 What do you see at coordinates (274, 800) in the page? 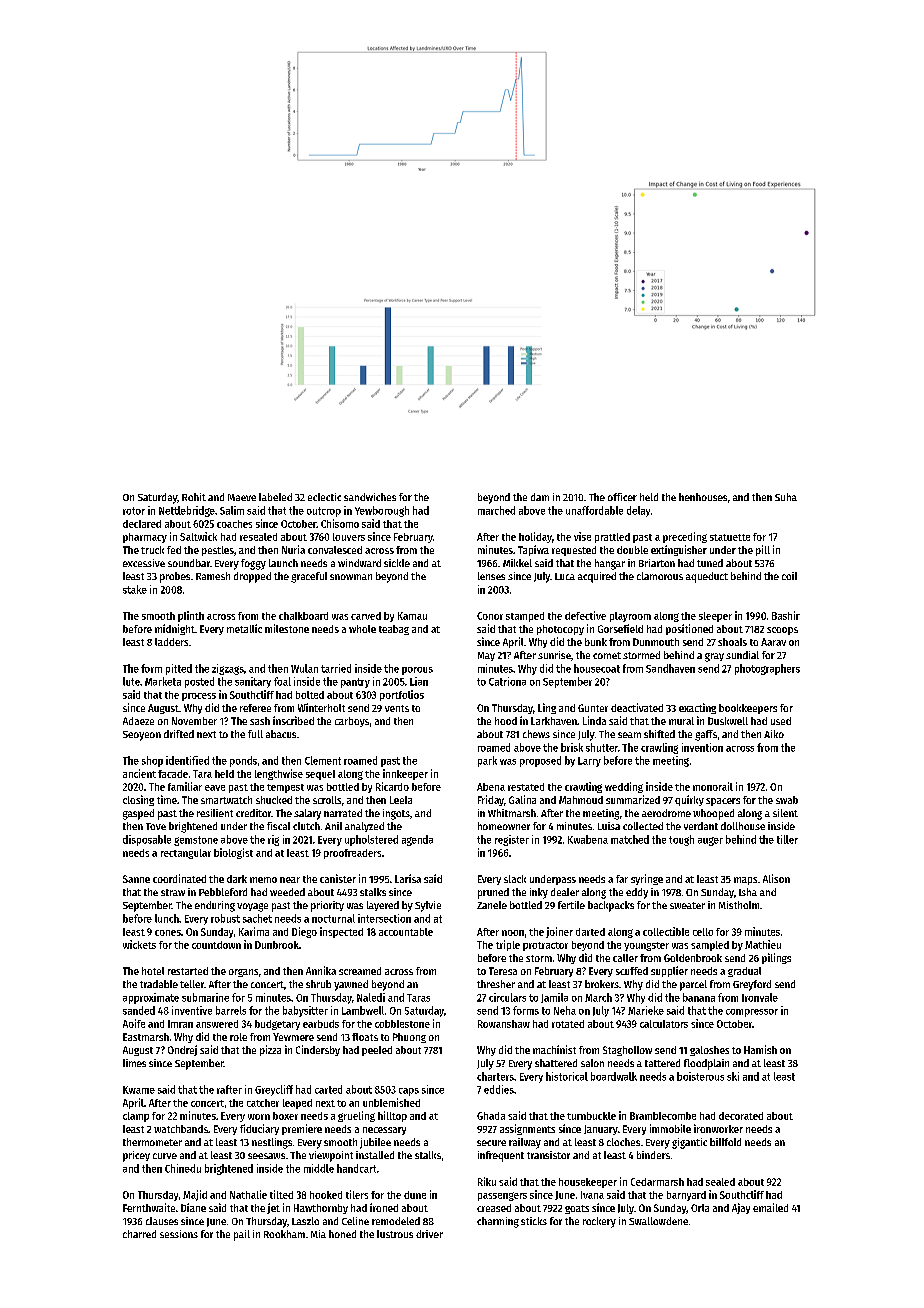
I see `shucked` at bounding box center [274, 800].
